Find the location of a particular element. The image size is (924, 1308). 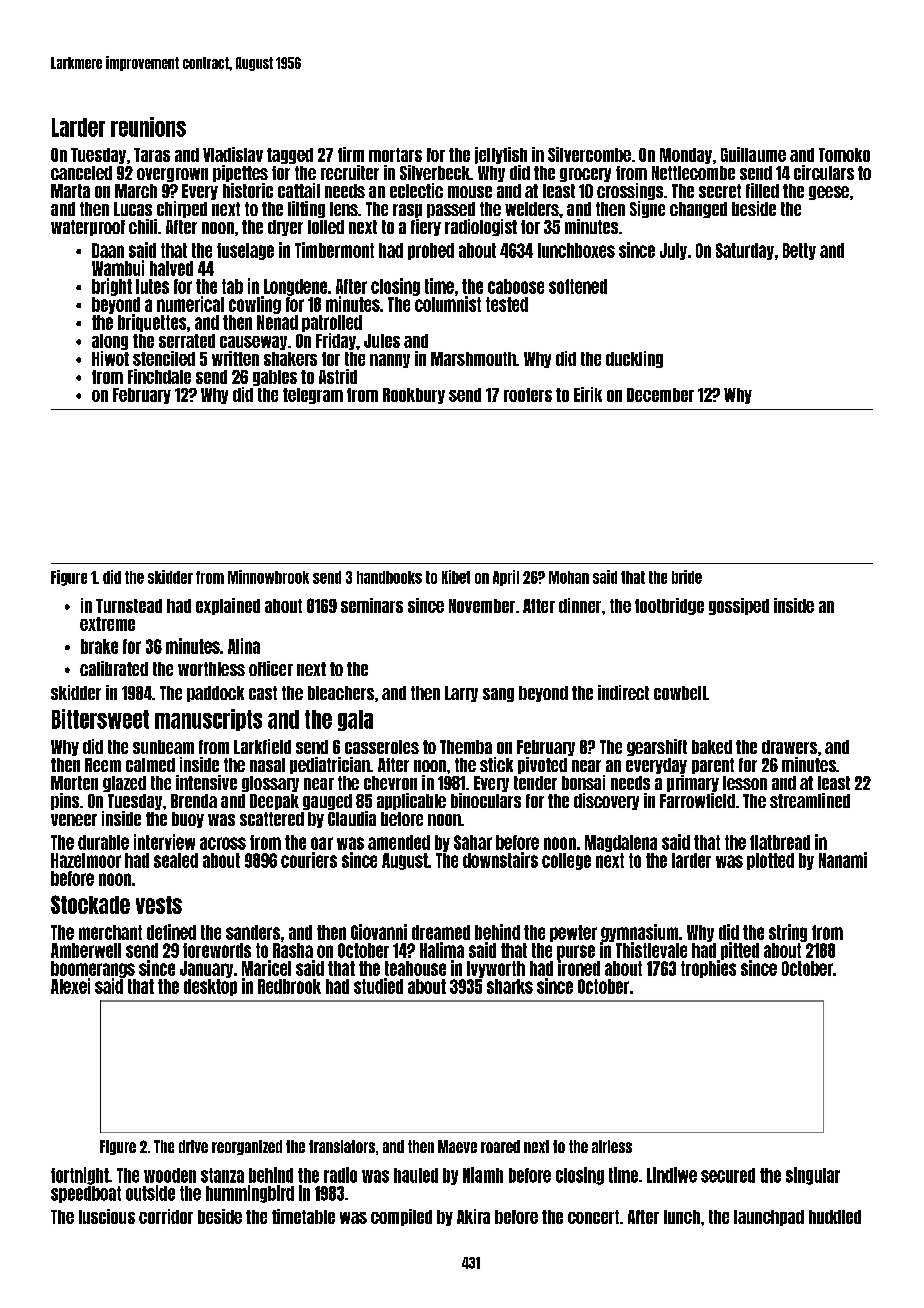

pivoted is located at coordinates (542, 765).
